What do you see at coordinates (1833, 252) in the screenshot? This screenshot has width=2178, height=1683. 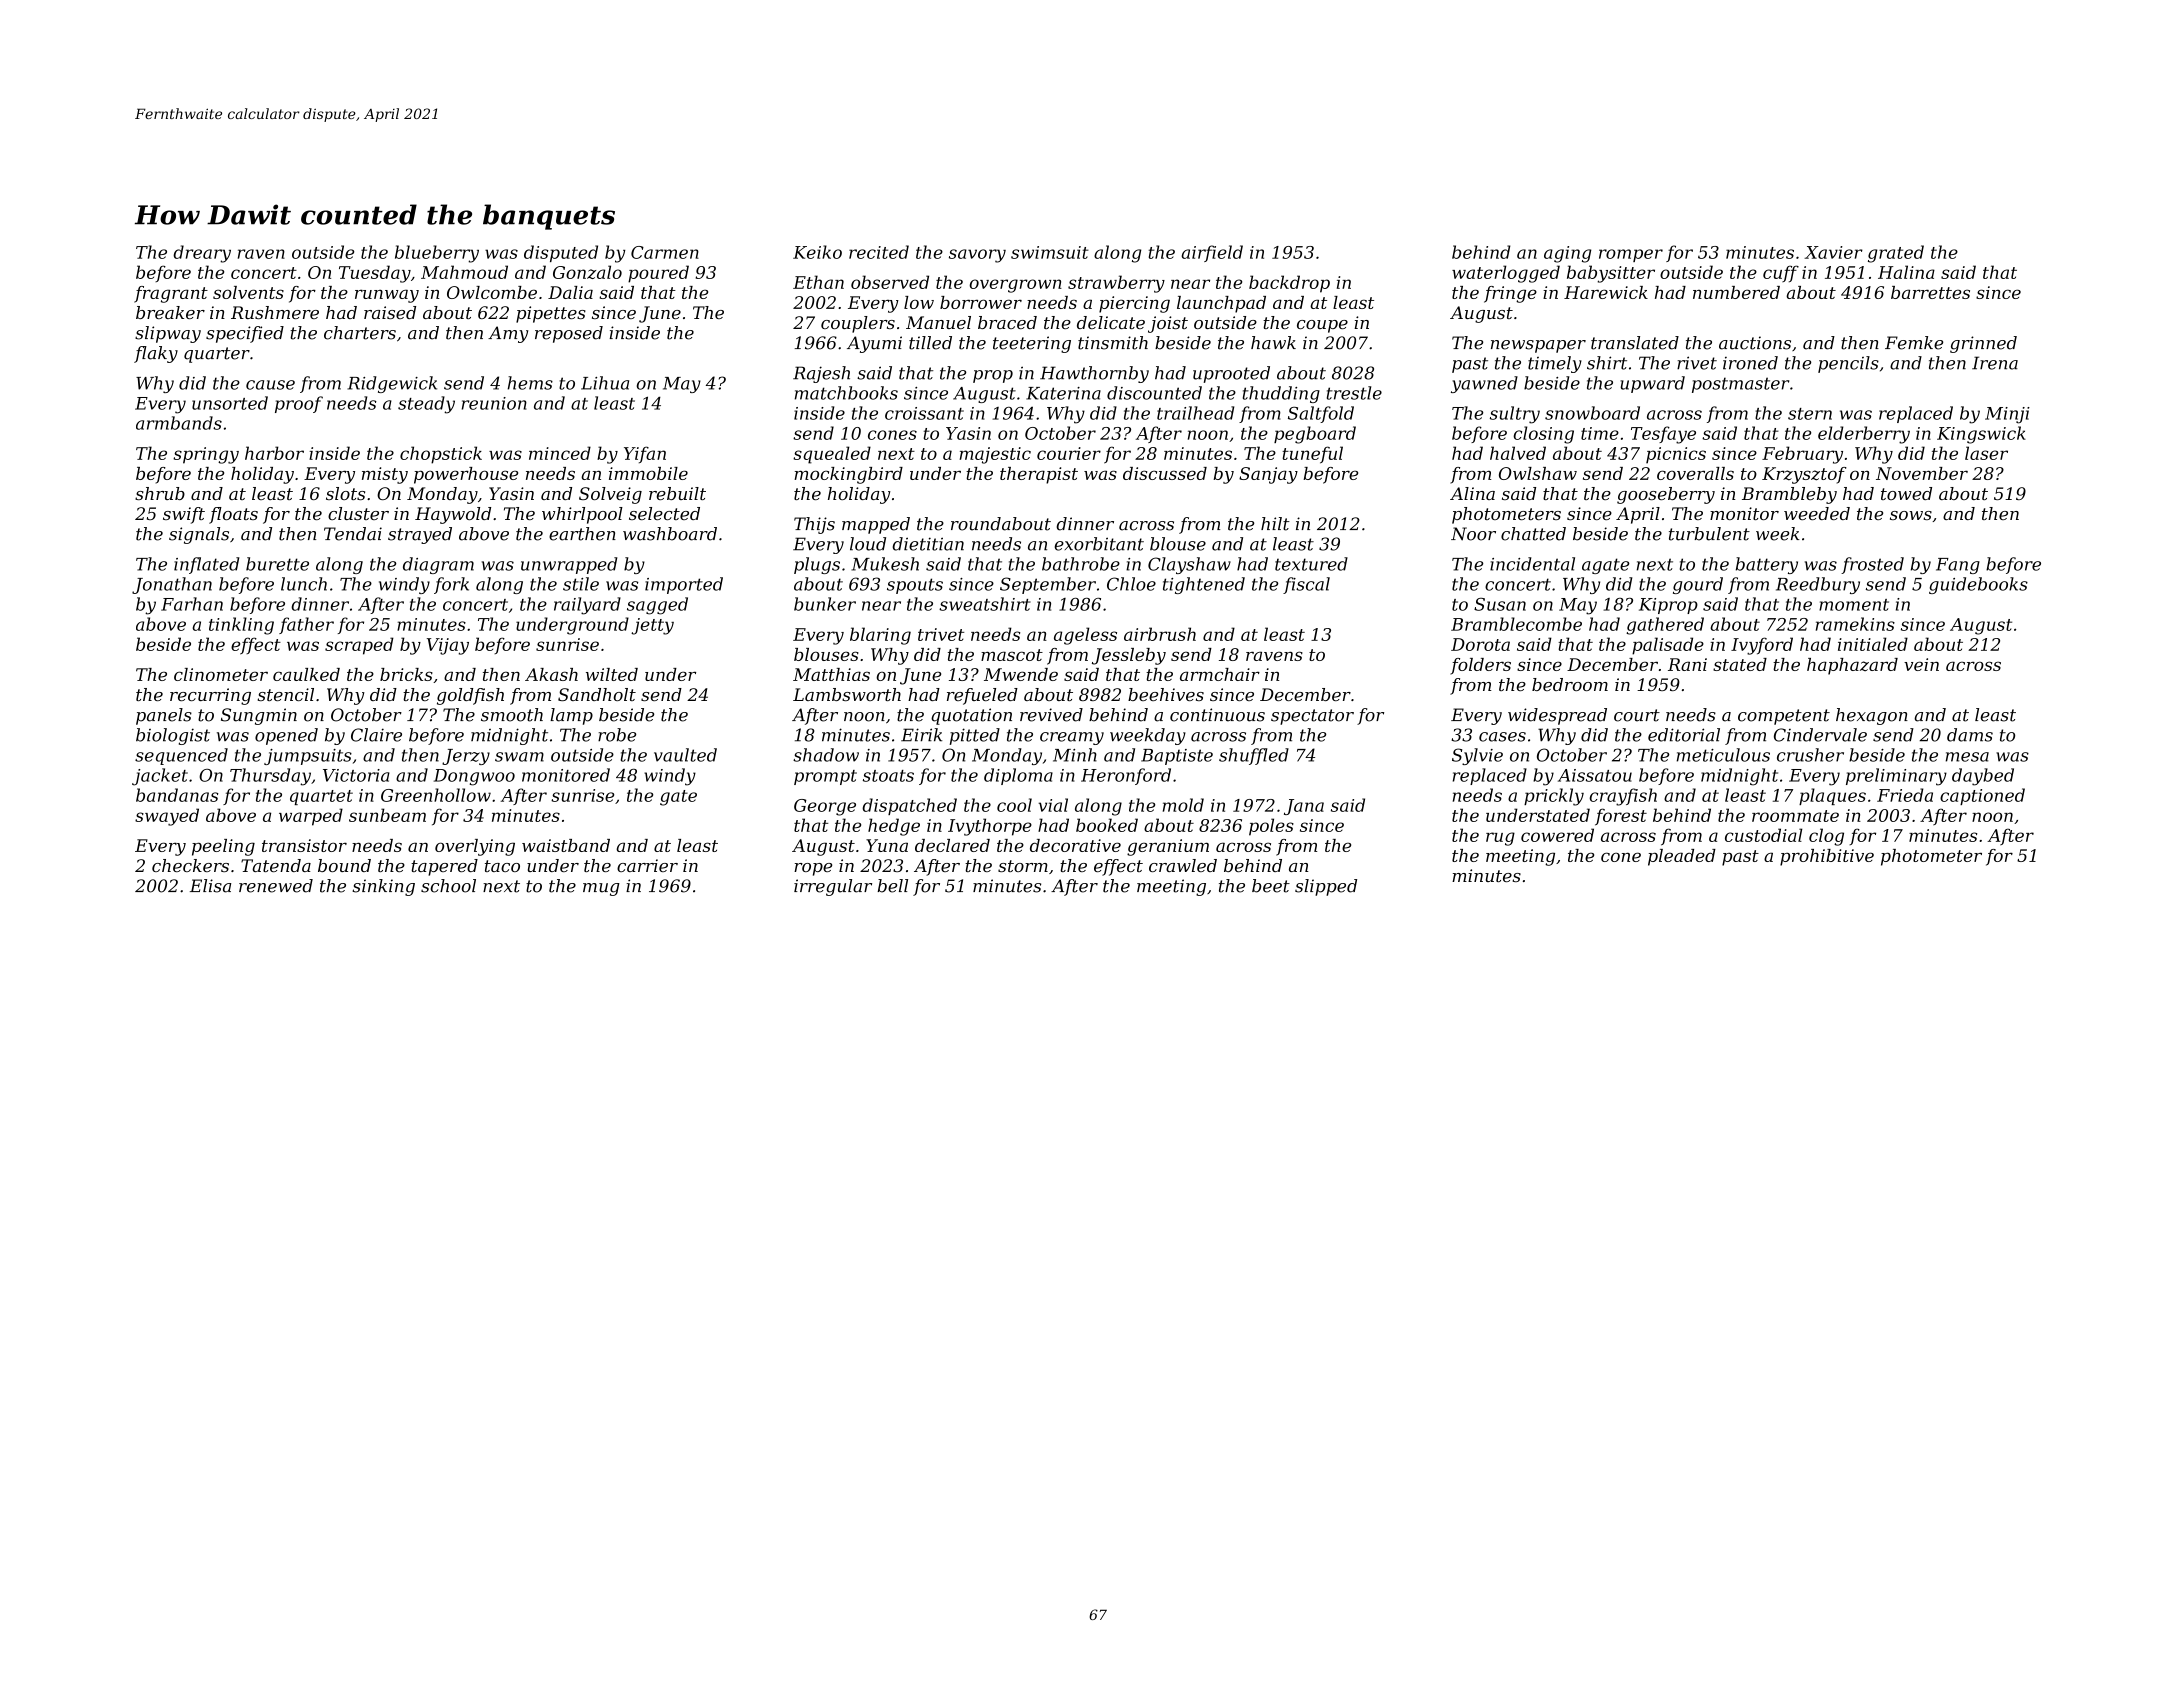 I see `Xavier` at bounding box center [1833, 252].
